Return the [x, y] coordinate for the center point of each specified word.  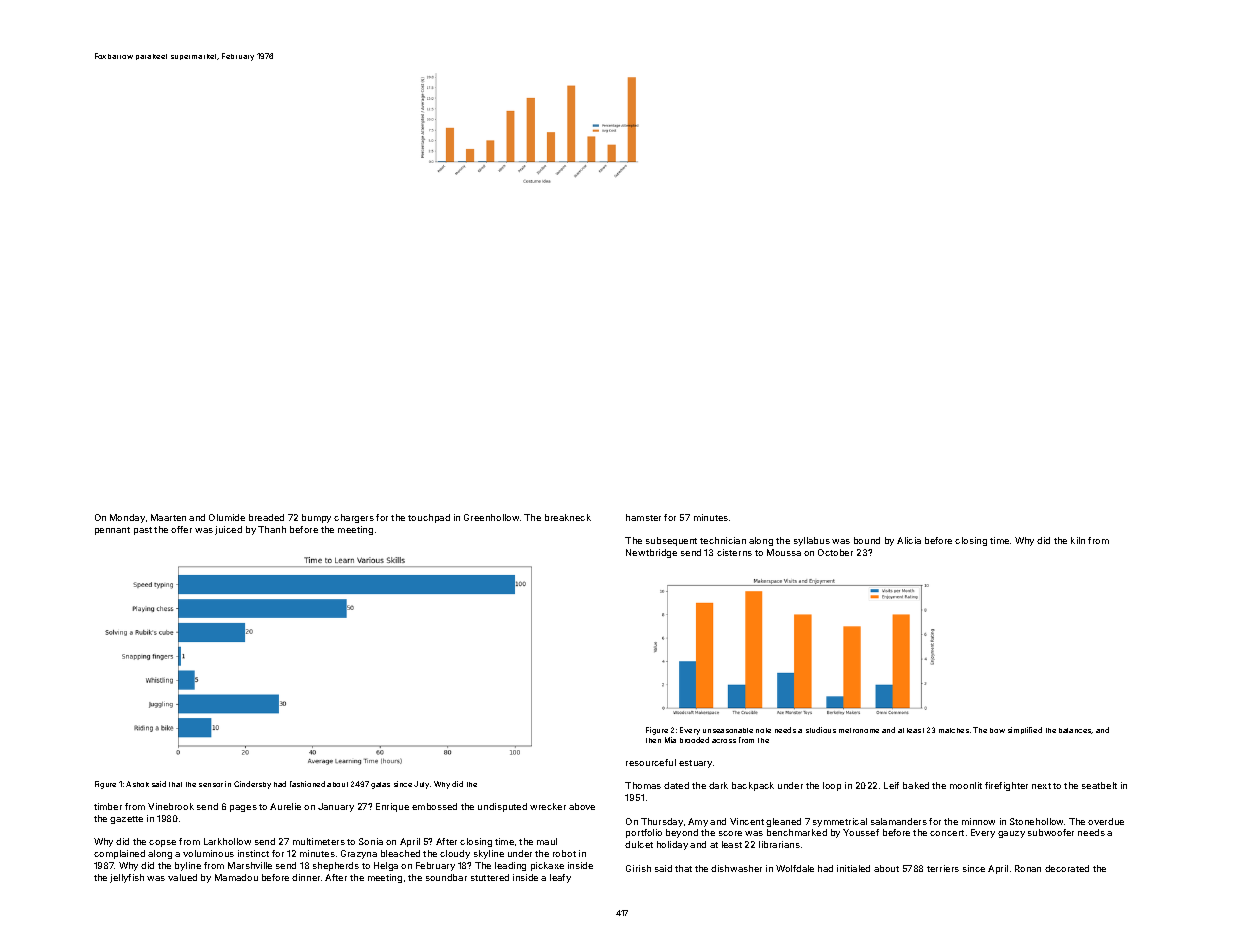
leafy [560, 878]
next [1041, 786]
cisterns [734, 552]
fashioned [307, 784]
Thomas [643, 785]
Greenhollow [491, 517]
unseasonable [728, 730]
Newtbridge [651, 553]
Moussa [784, 552]
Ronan [1028, 868]
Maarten [168, 517]
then [653, 740]
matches [954, 730]
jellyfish [127, 878]
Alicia [909, 540]
